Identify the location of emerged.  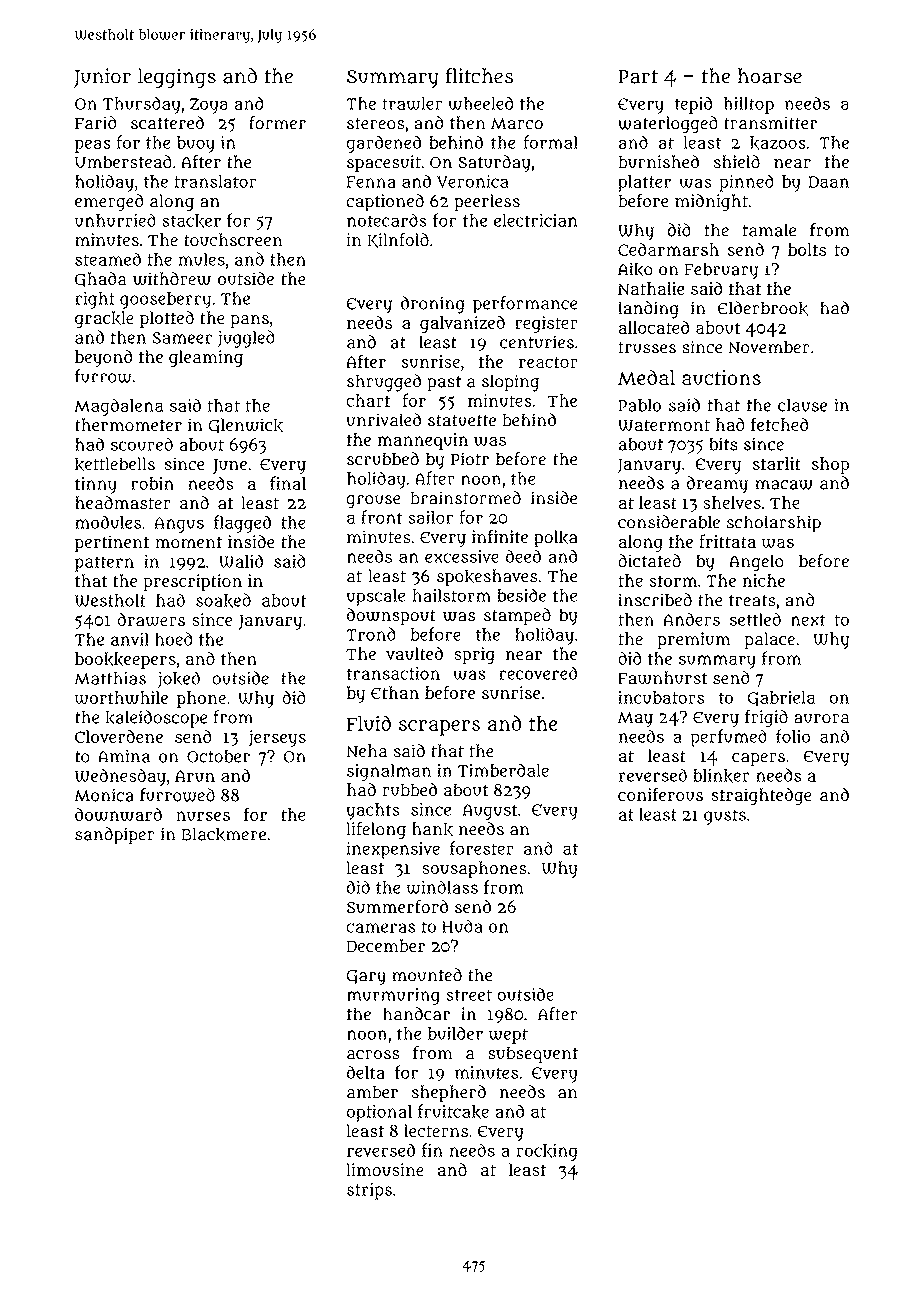
(109, 203).
